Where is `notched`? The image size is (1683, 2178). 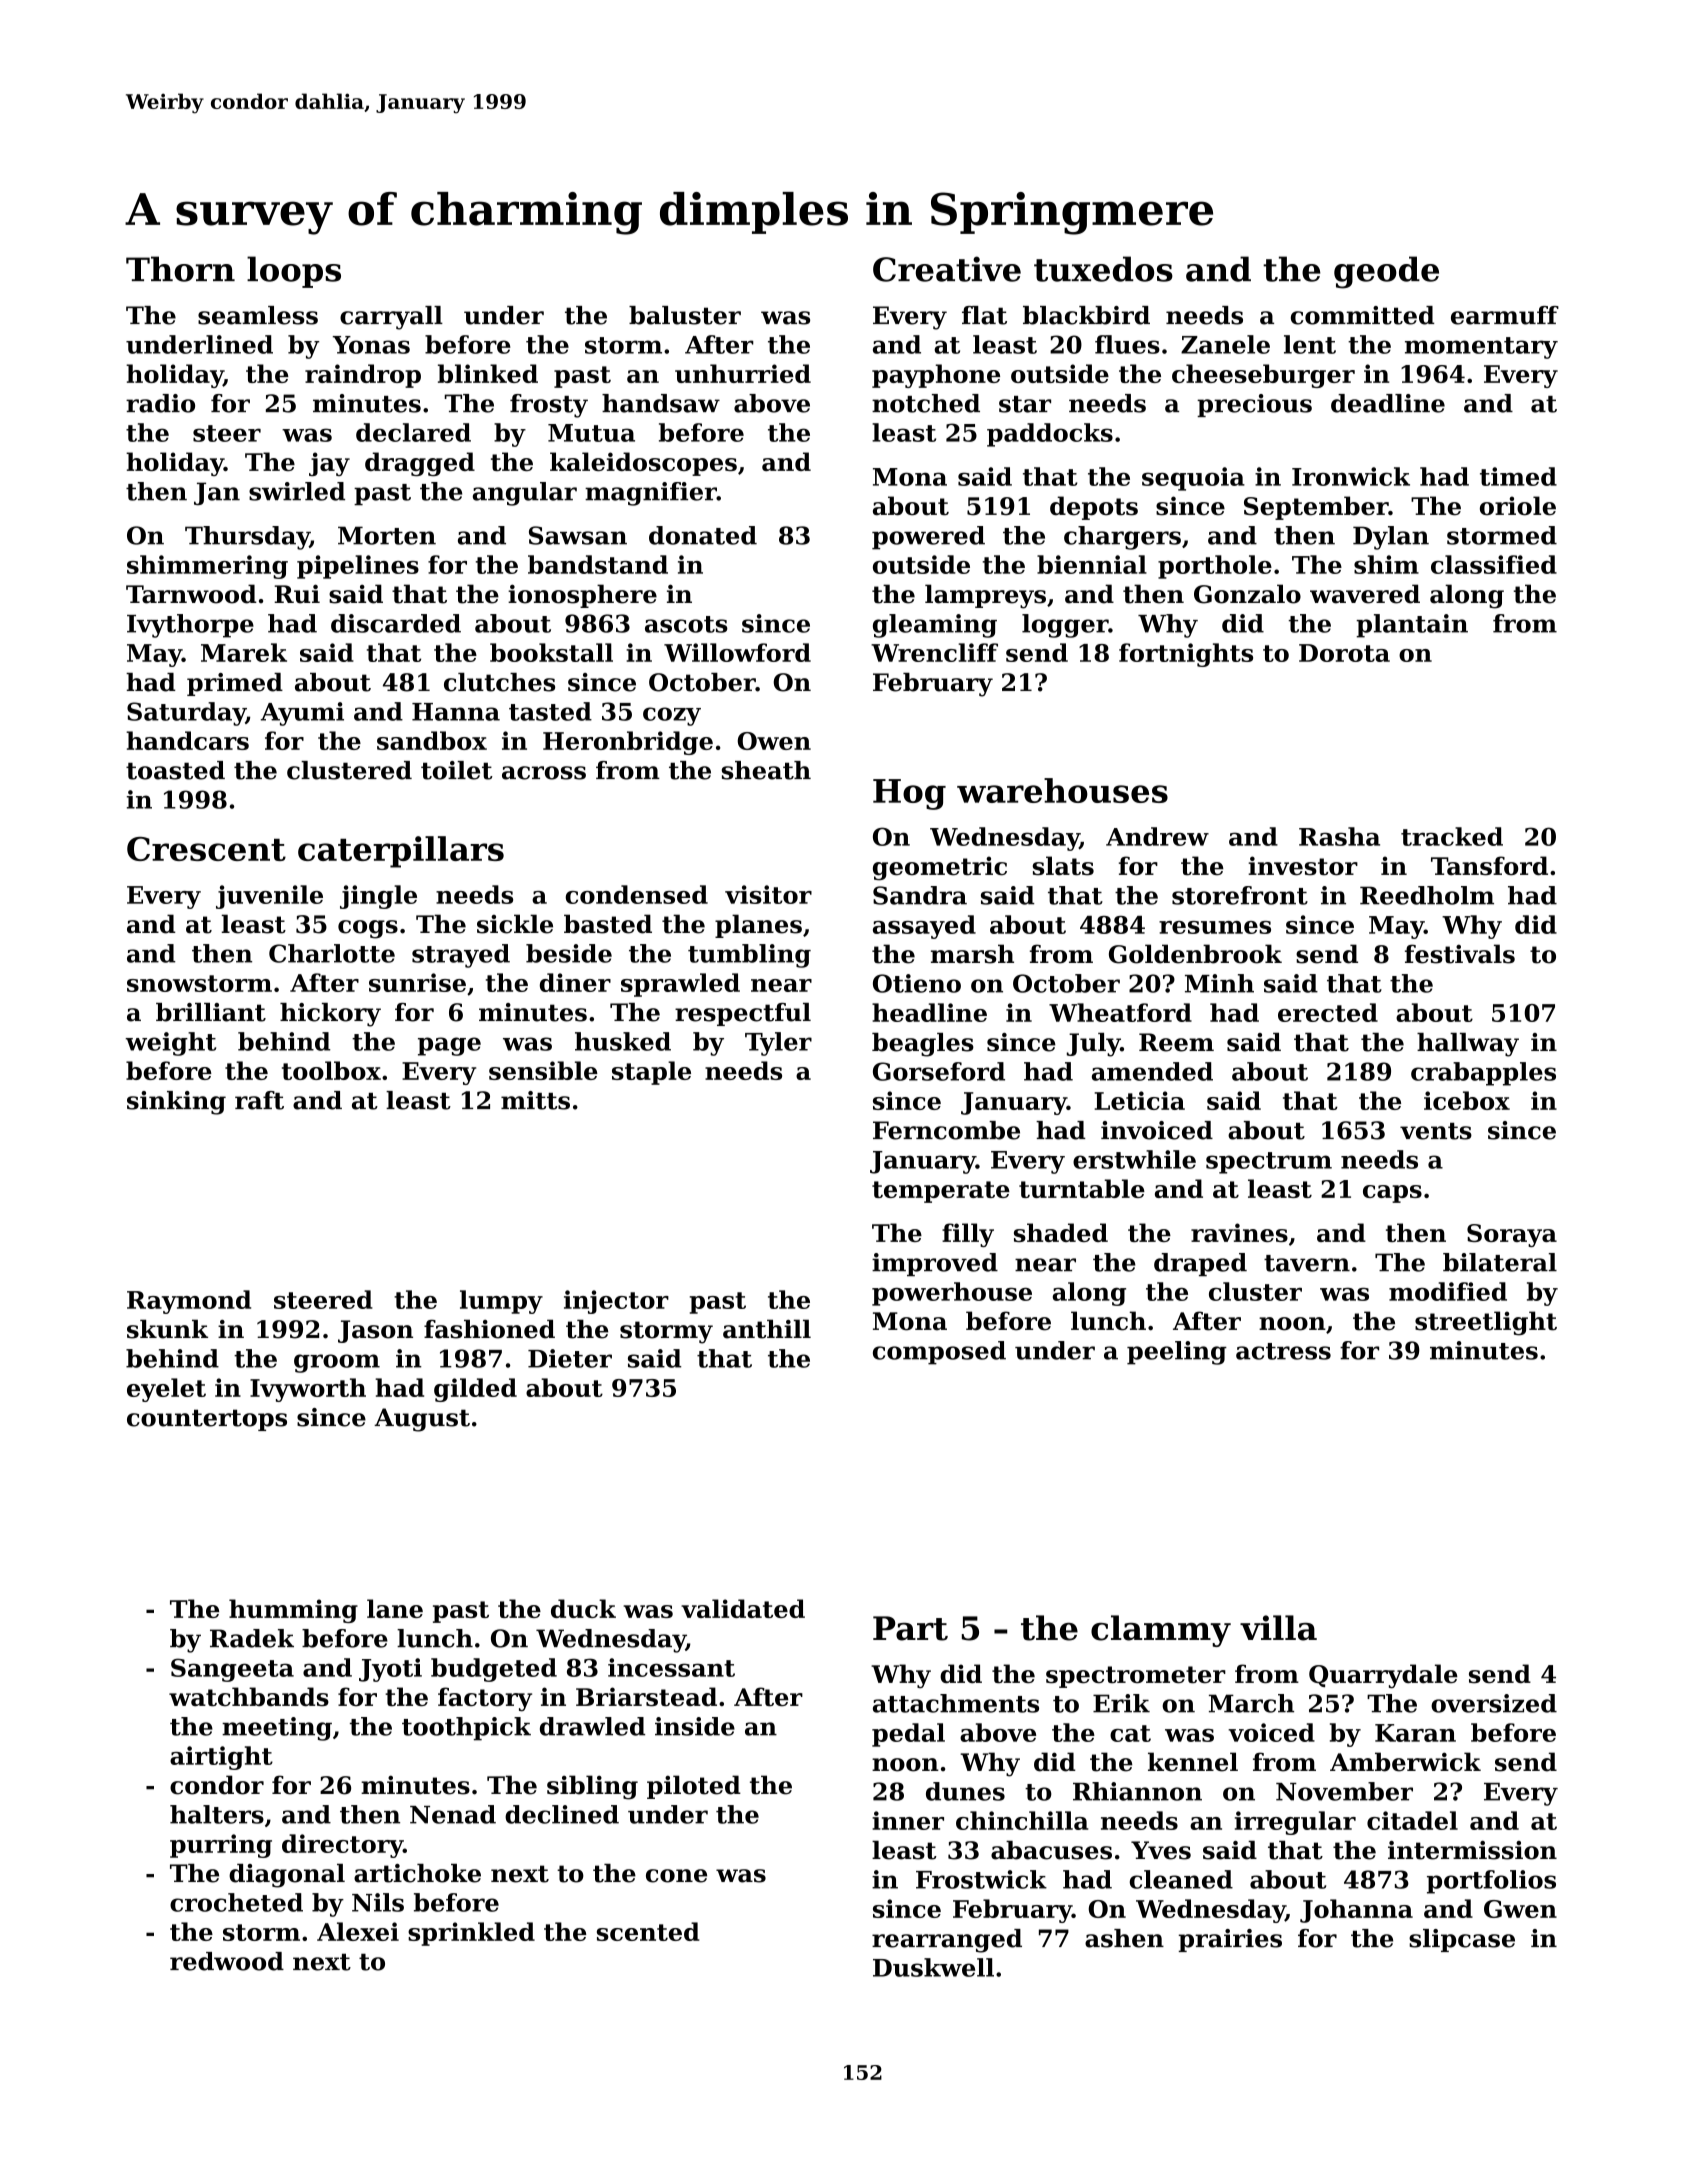
notched is located at coordinates (926, 403).
